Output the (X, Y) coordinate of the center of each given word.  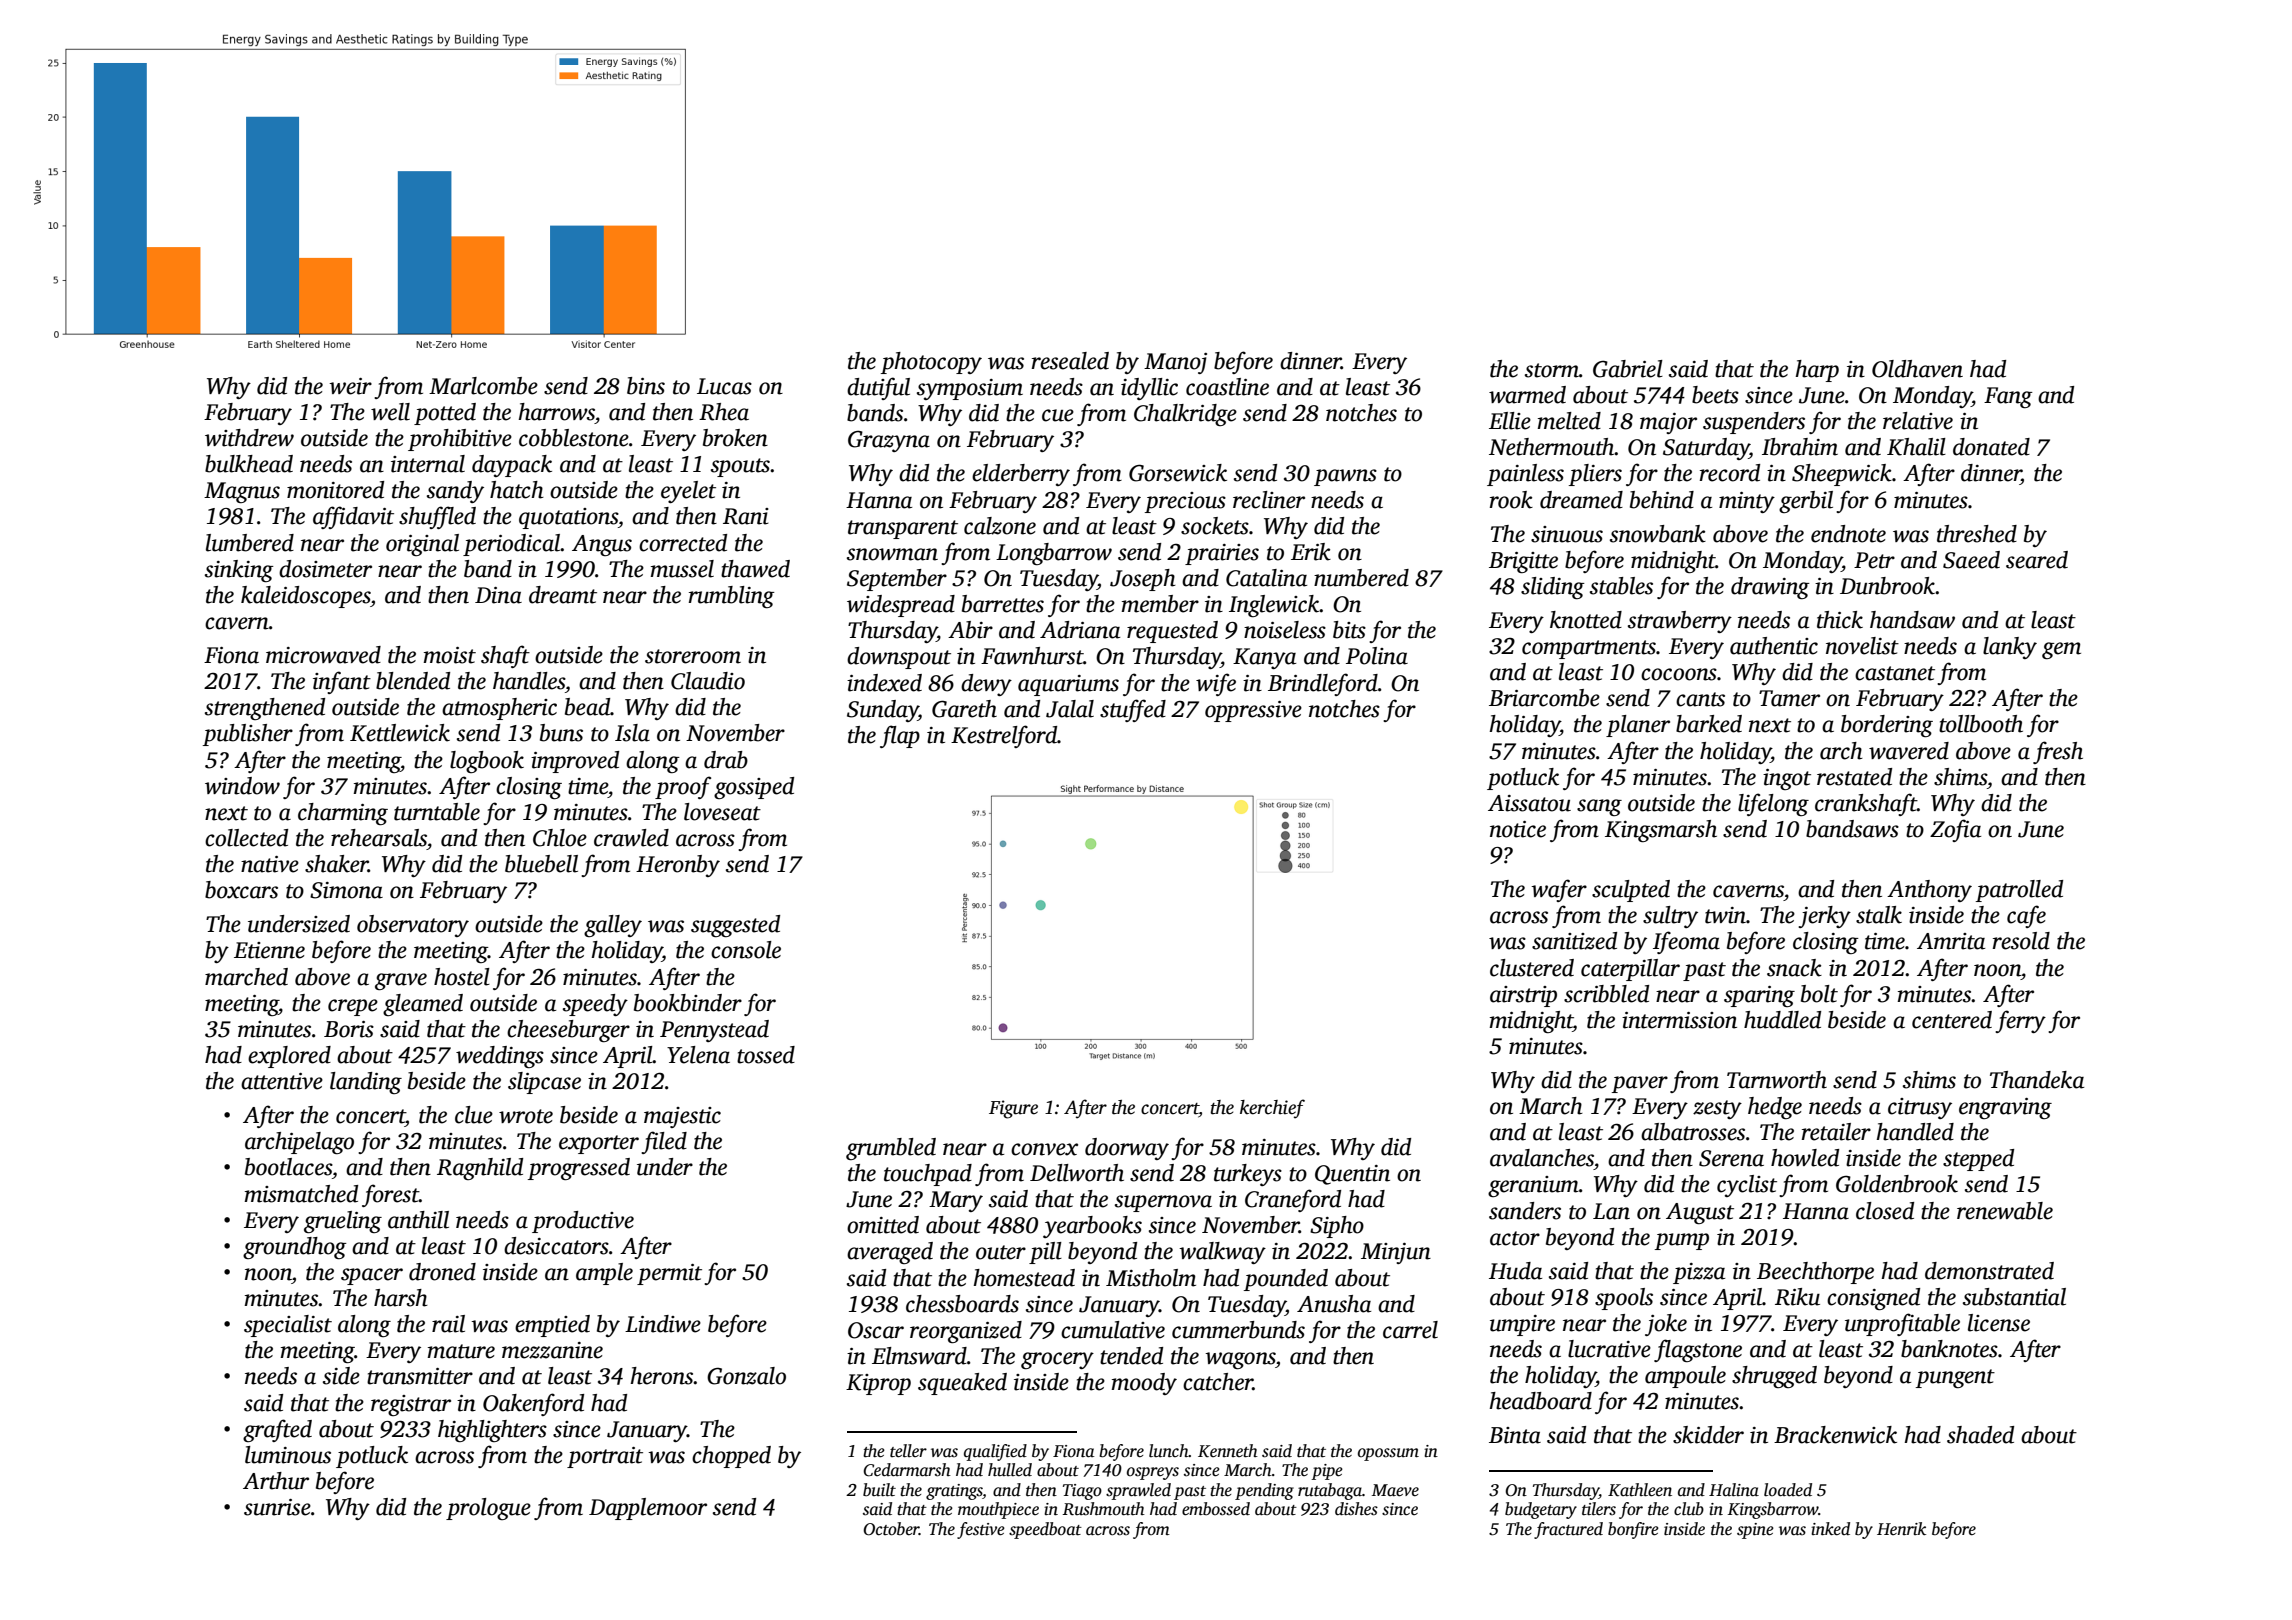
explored (289, 1057)
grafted (277, 1430)
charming (343, 814)
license (1999, 1323)
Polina (1377, 656)
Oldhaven (1917, 369)
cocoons (1679, 674)
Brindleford (1323, 684)
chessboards (962, 1304)
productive (583, 1222)
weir (350, 386)
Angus (602, 545)
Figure (1013, 1109)
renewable (2005, 1211)
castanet (1895, 673)
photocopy (931, 363)
